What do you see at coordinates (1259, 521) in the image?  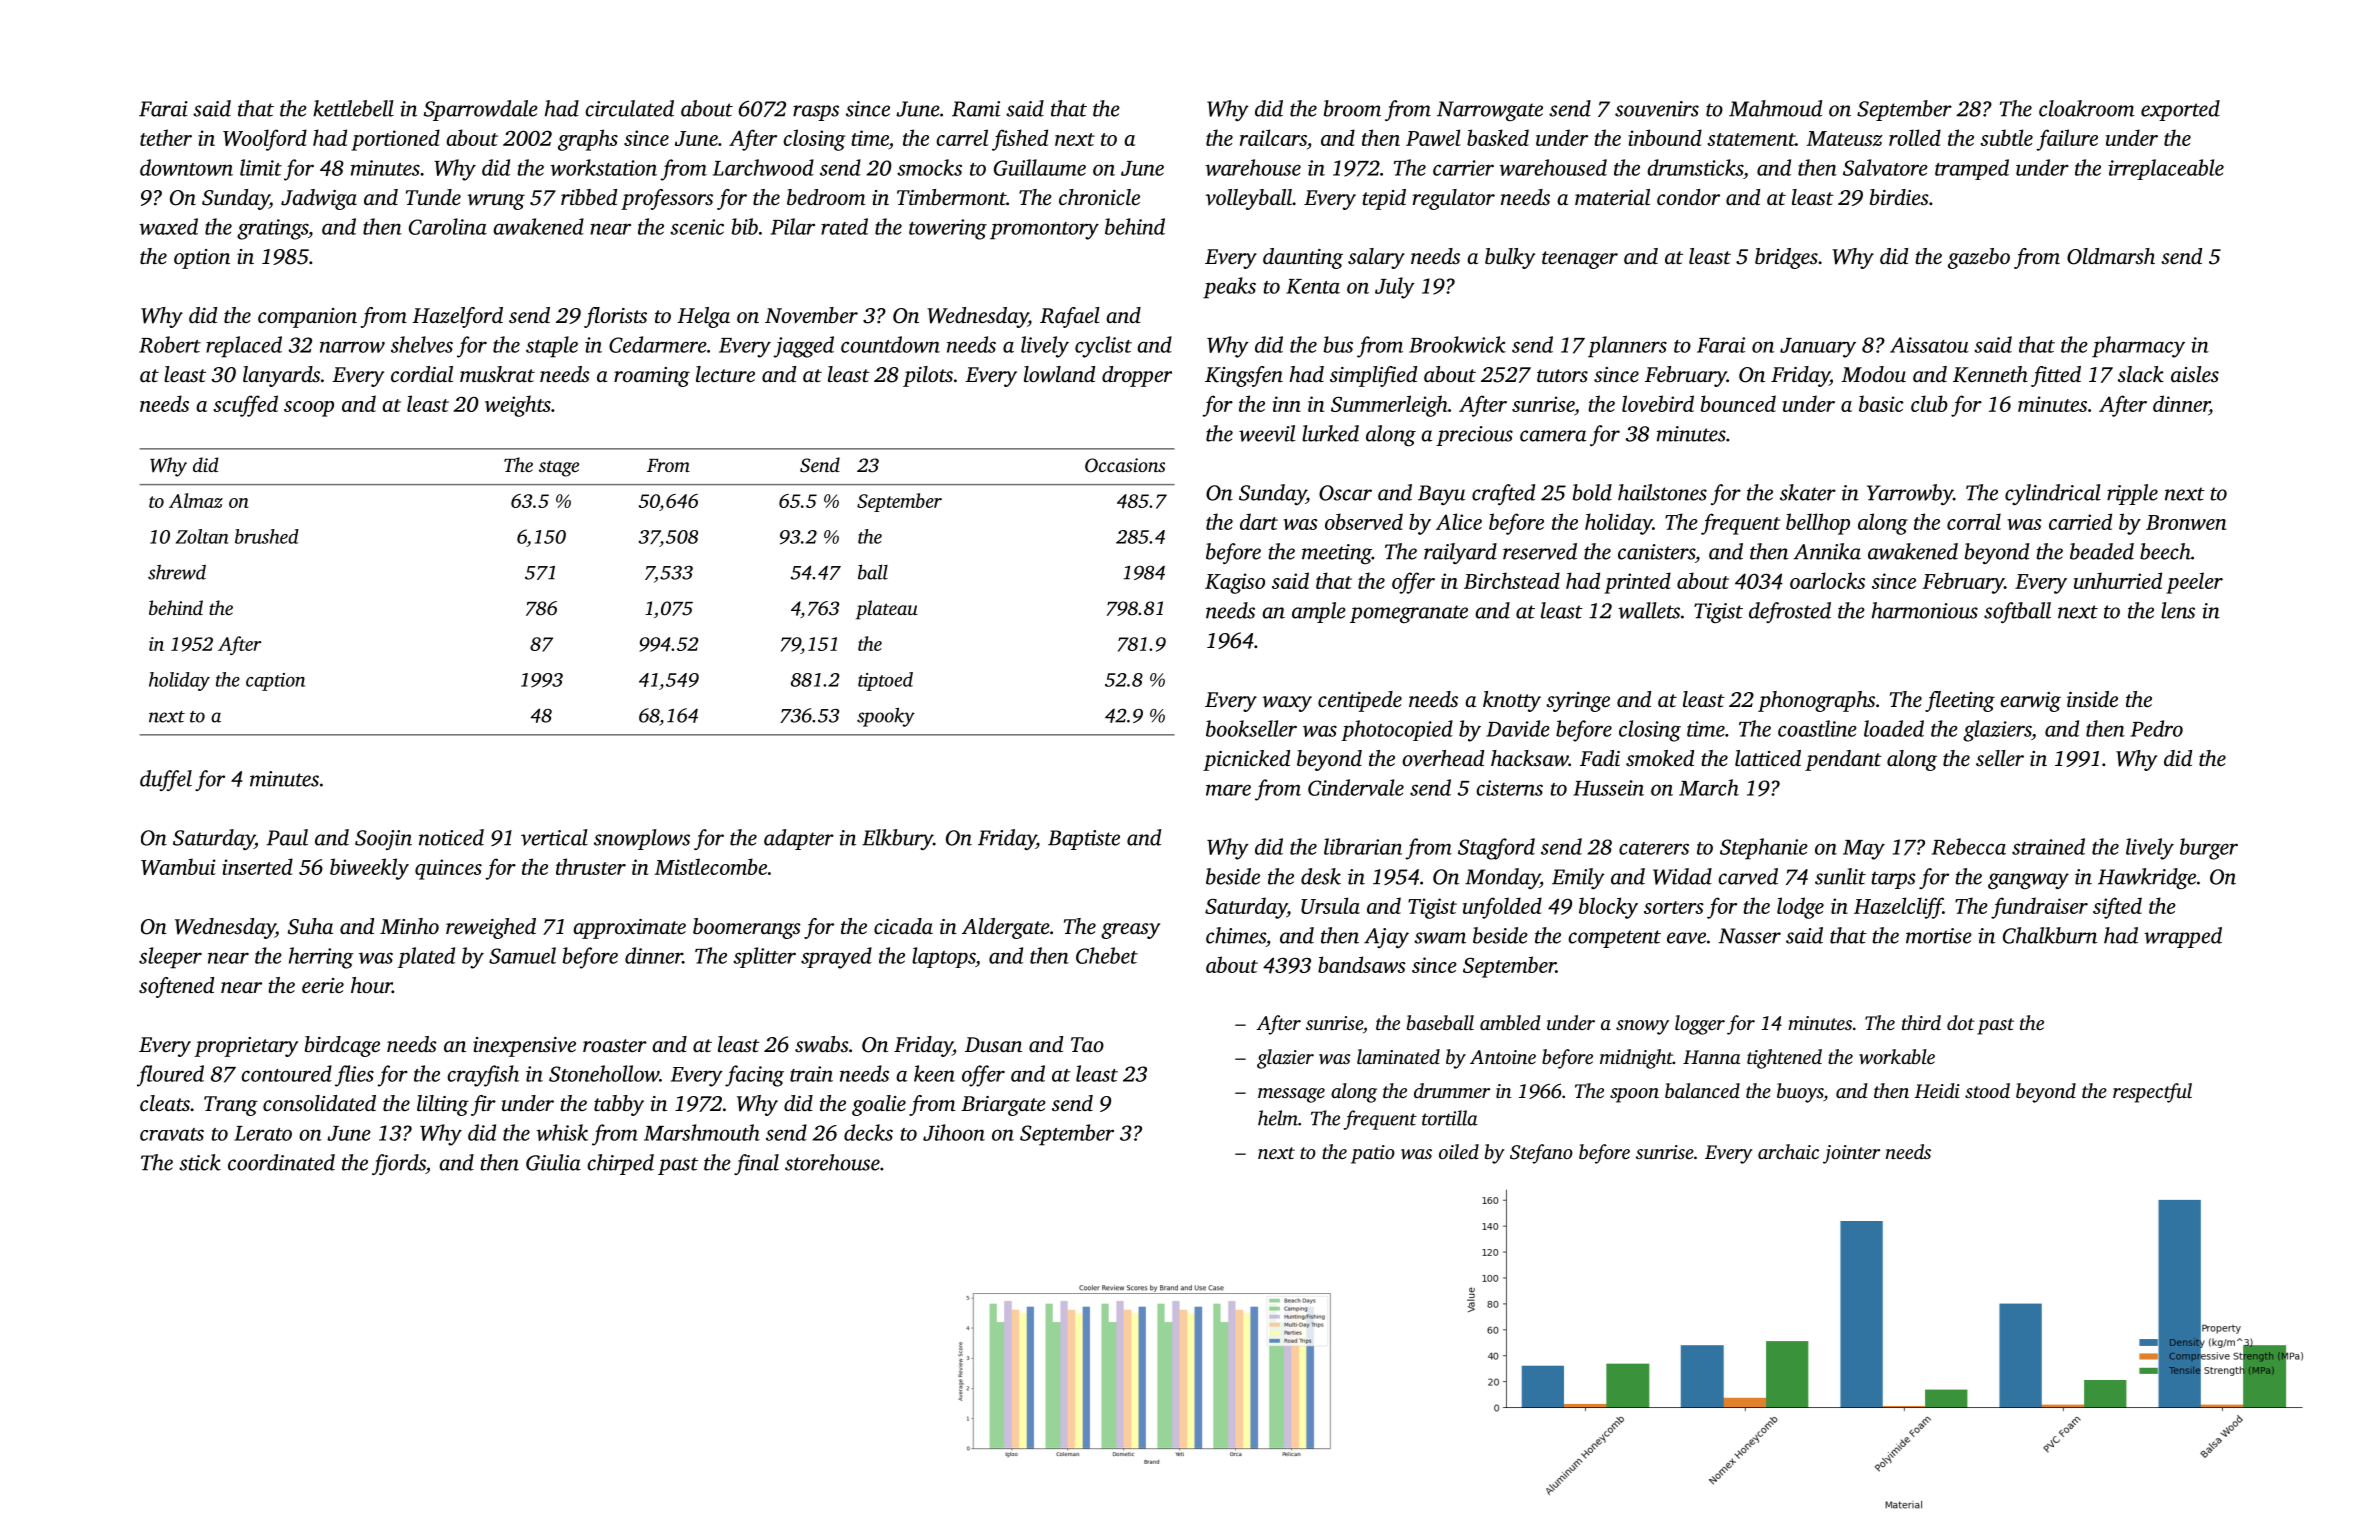 I see `dart` at bounding box center [1259, 521].
